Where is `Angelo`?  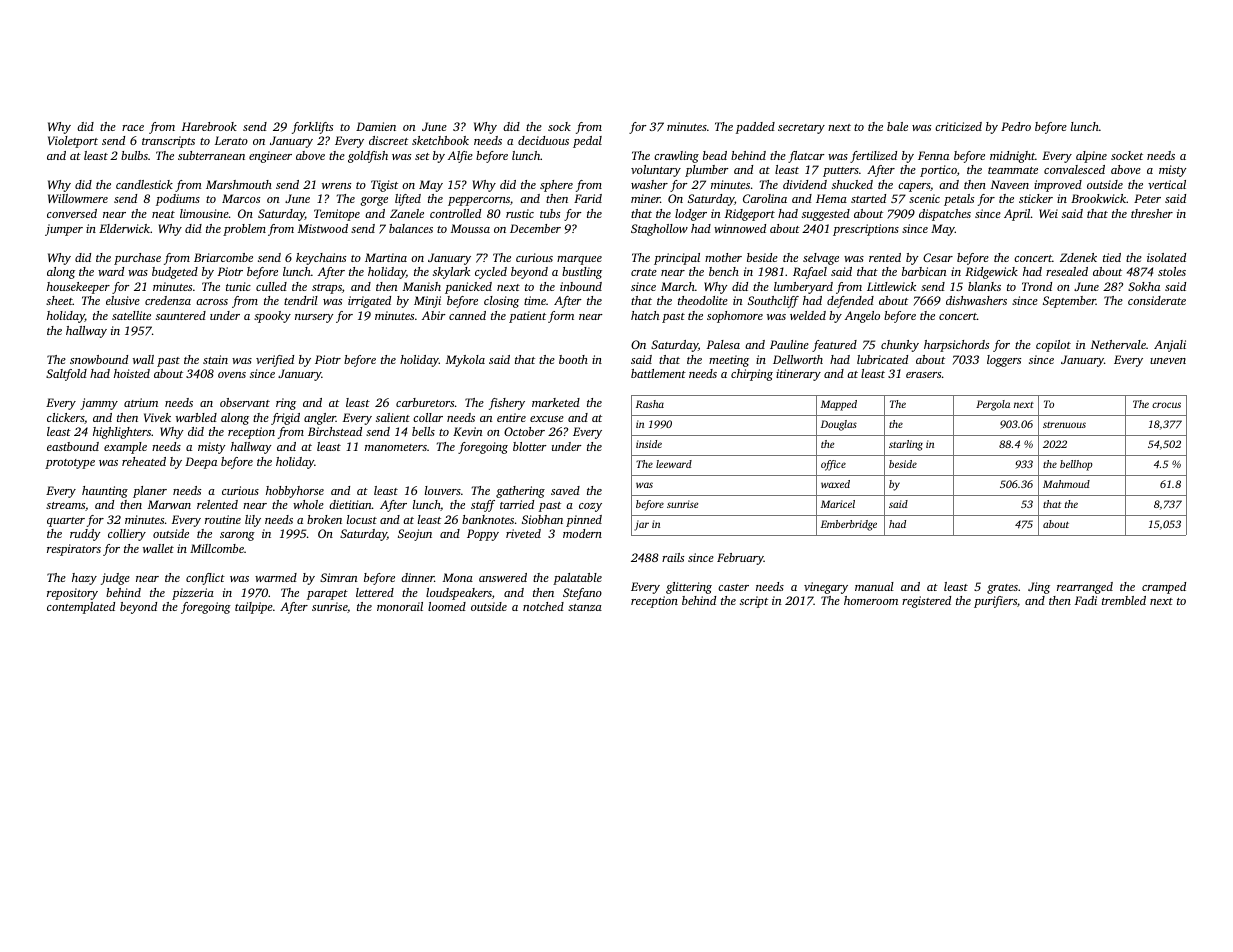
Angelo is located at coordinates (862, 317).
